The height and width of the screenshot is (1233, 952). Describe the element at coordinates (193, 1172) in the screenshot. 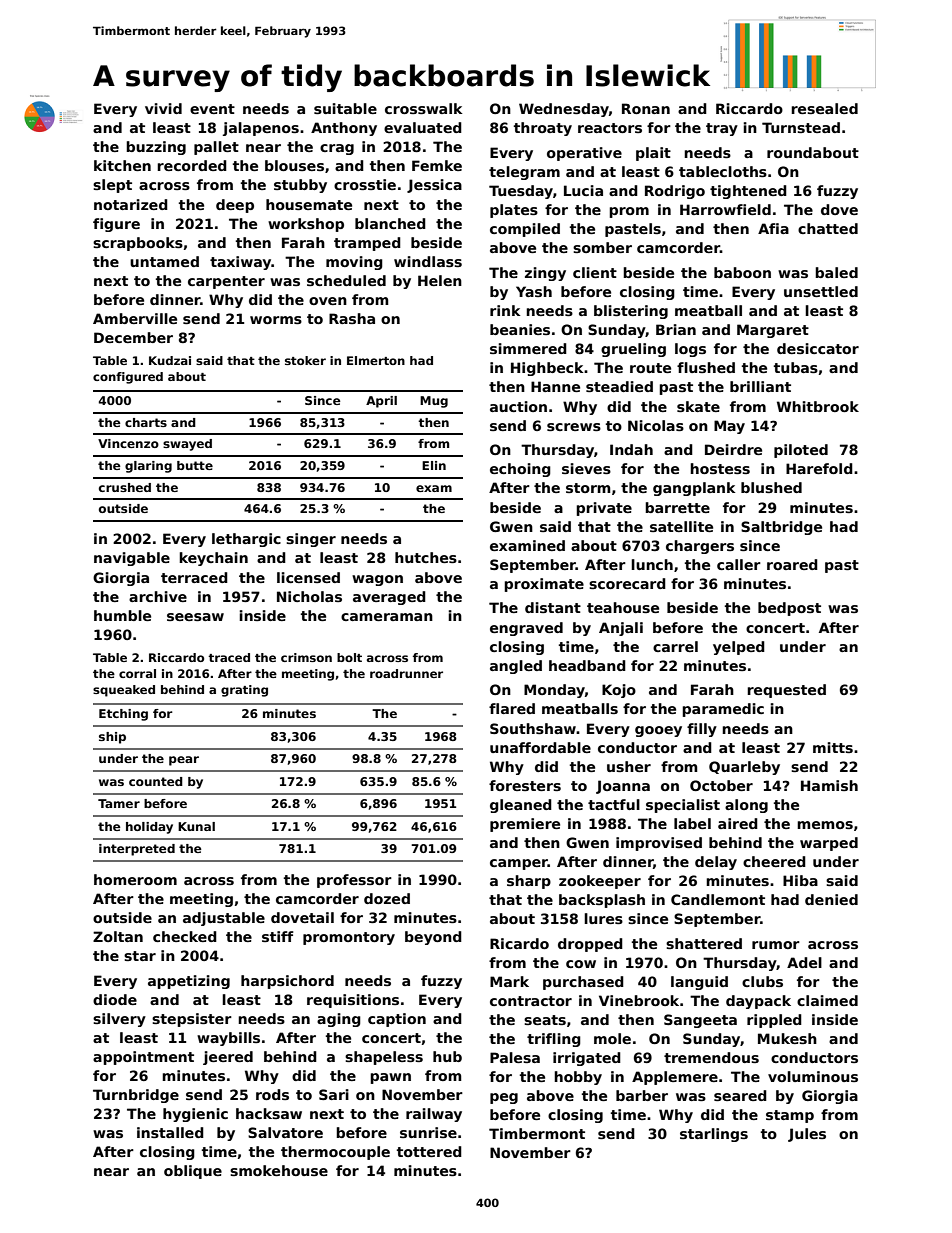

I see `oblique` at that location.
